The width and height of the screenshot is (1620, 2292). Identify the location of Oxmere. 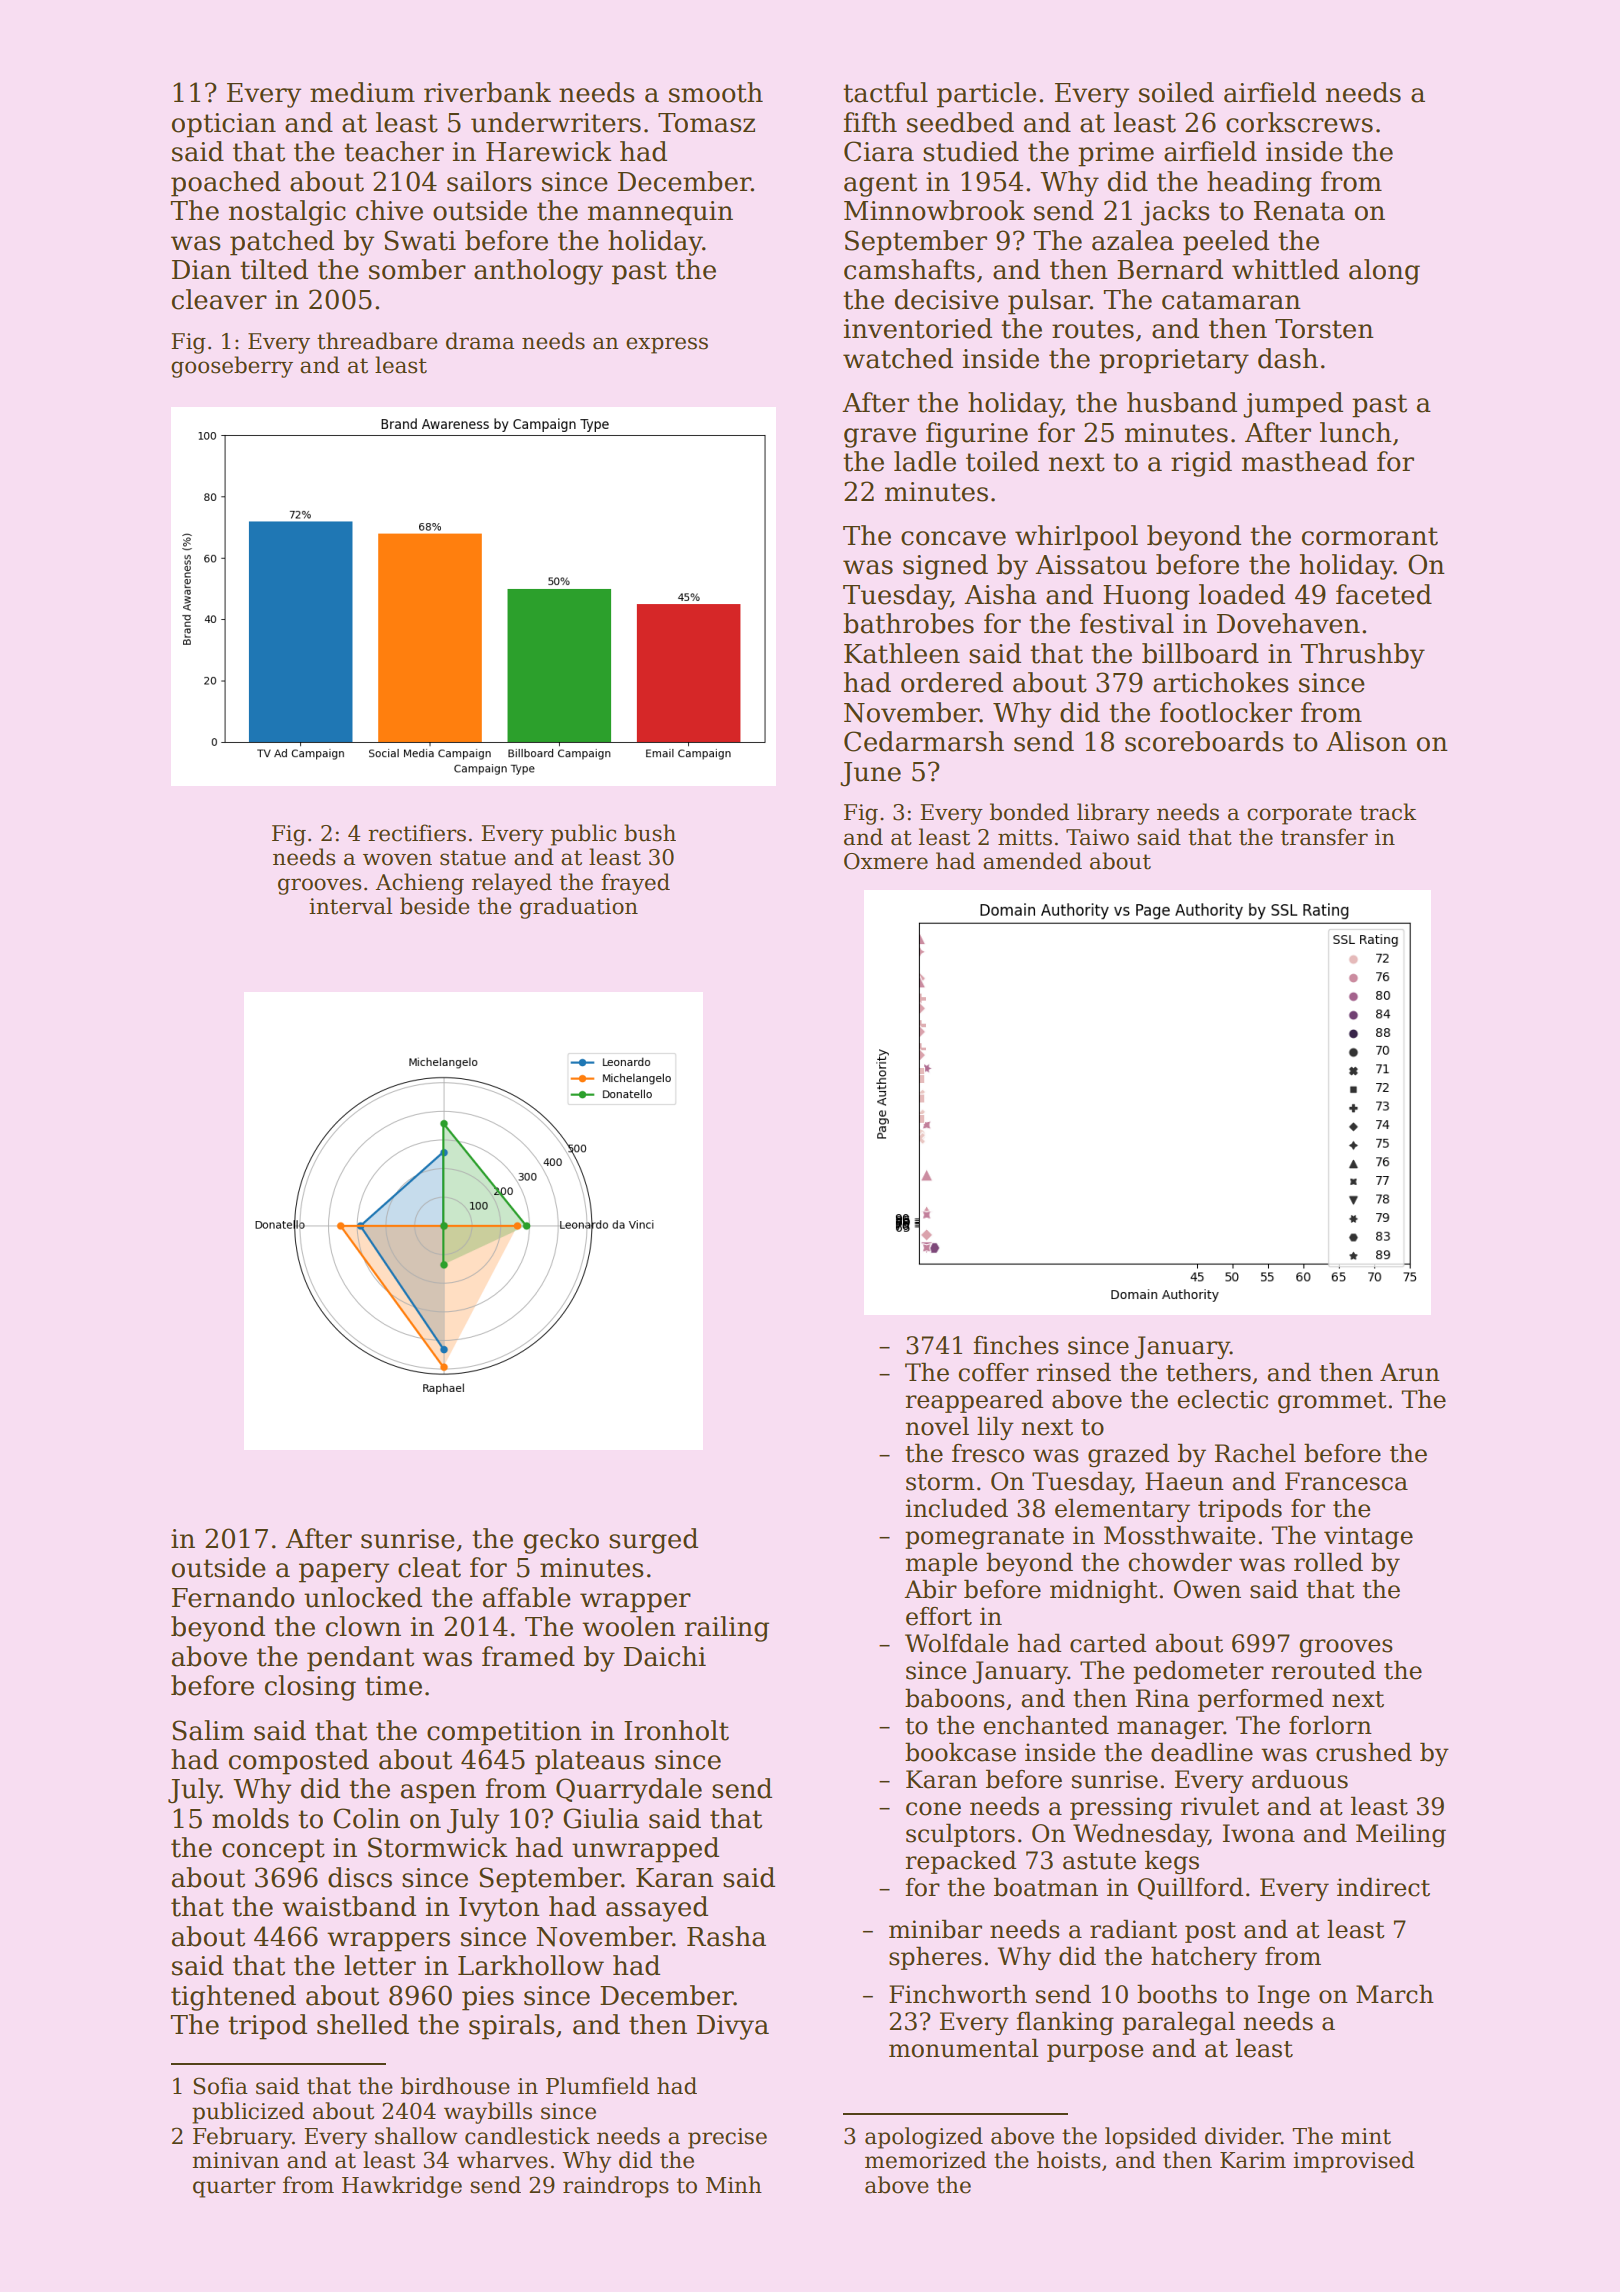
(886, 861).
